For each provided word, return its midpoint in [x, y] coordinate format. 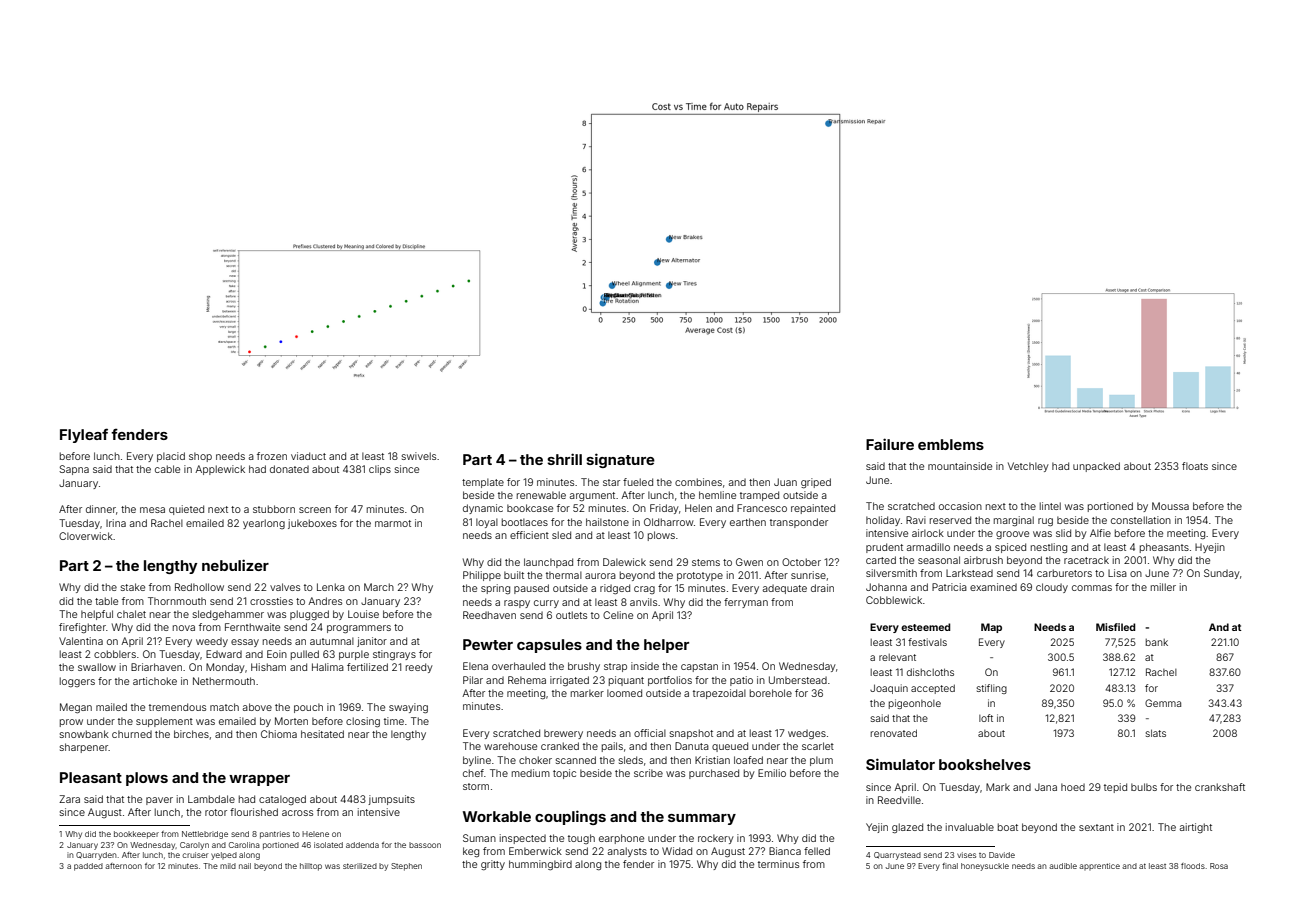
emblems [951, 444]
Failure [890, 444]
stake [133, 587]
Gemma [1163, 703]
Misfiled [1115, 627]
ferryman [746, 603]
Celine [618, 615]
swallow [97, 667]
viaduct [308, 456]
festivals [927, 642]
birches [191, 734]
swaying [408, 708]
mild [228, 866]
